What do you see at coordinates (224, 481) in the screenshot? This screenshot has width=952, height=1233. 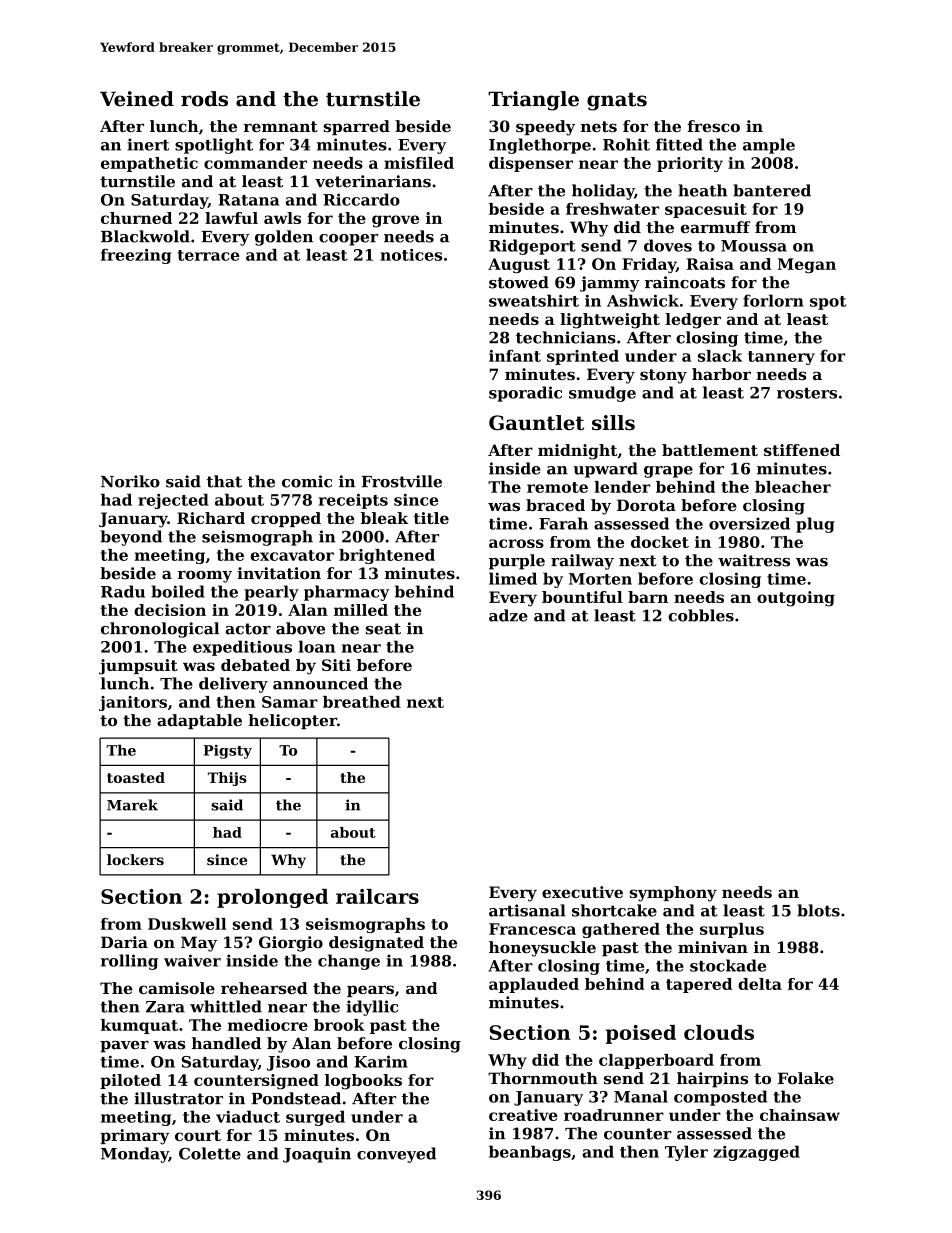 I see `that` at bounding box center [224, 481].
